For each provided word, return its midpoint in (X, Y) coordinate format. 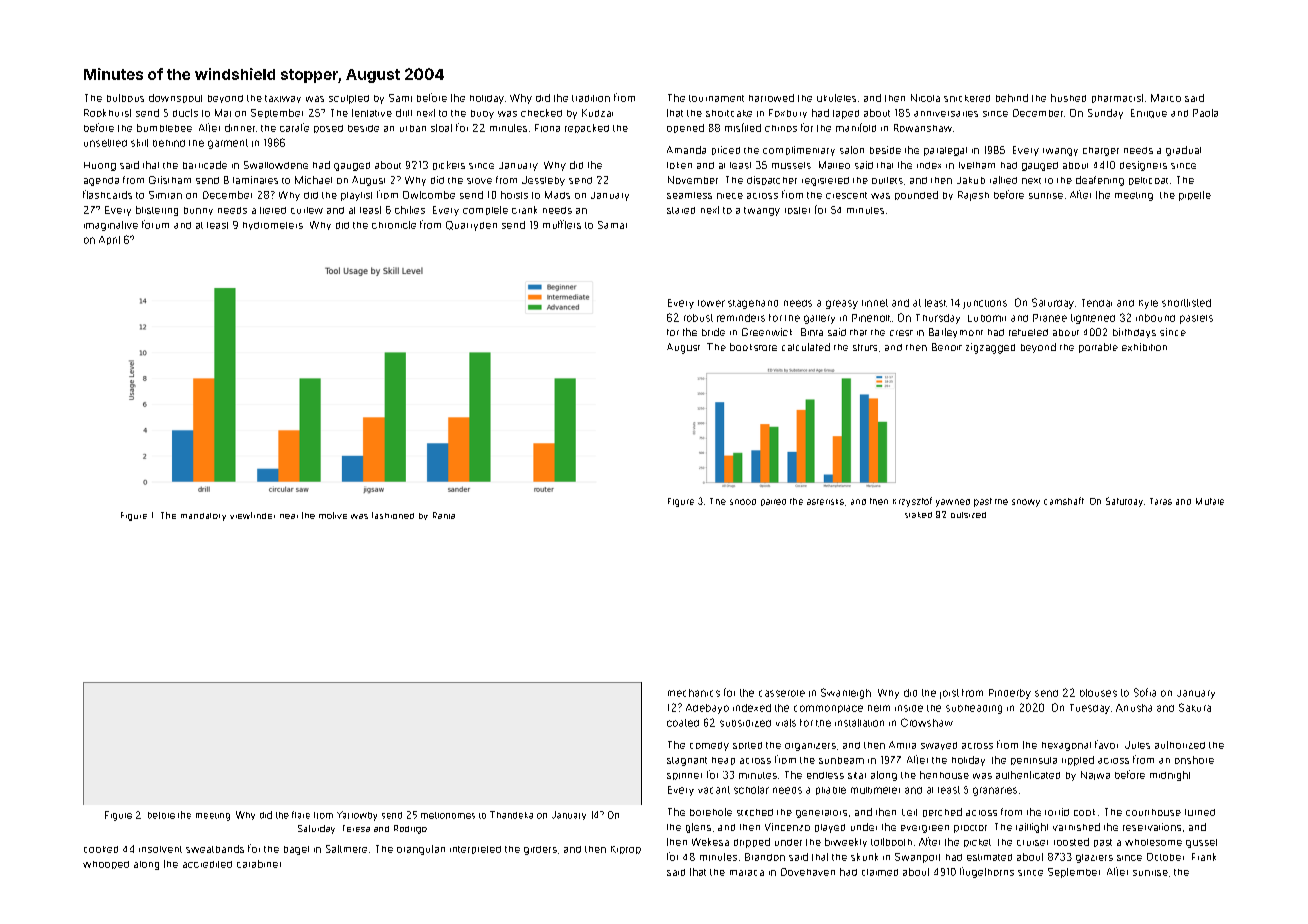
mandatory (203, 517)
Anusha (1134, 708)
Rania (444, 515)
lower (711, 303)
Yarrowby (357, 816)
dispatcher (772, 180)
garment (228, 144)
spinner (684, 776)
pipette (1195, 196)
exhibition (1144, 347)
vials (786, 723)
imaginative (111, 226)
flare (301, 815)
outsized (968, 515)
